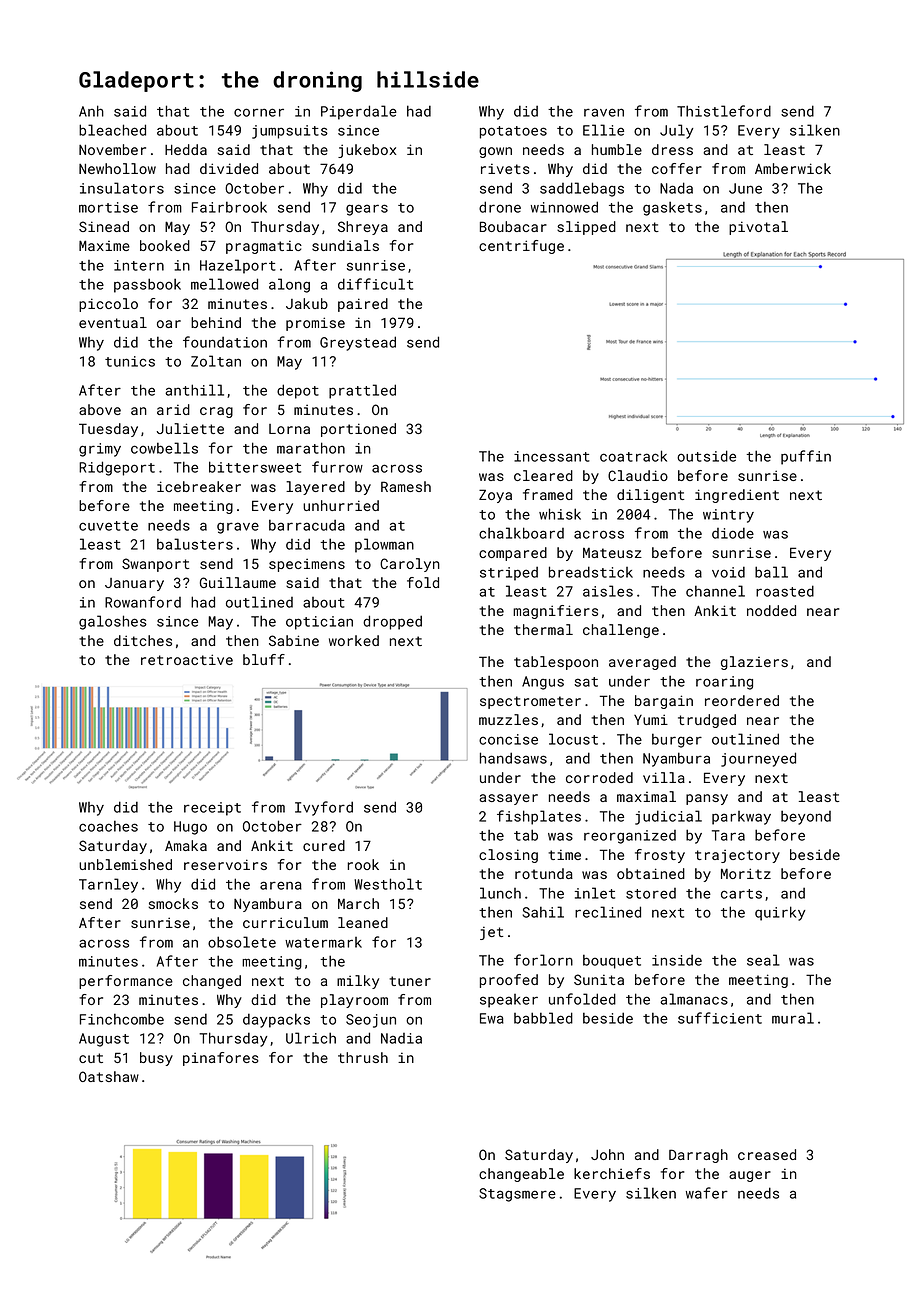 The image size is (924, 1308). I want to click on raven, so click(604, 112).
